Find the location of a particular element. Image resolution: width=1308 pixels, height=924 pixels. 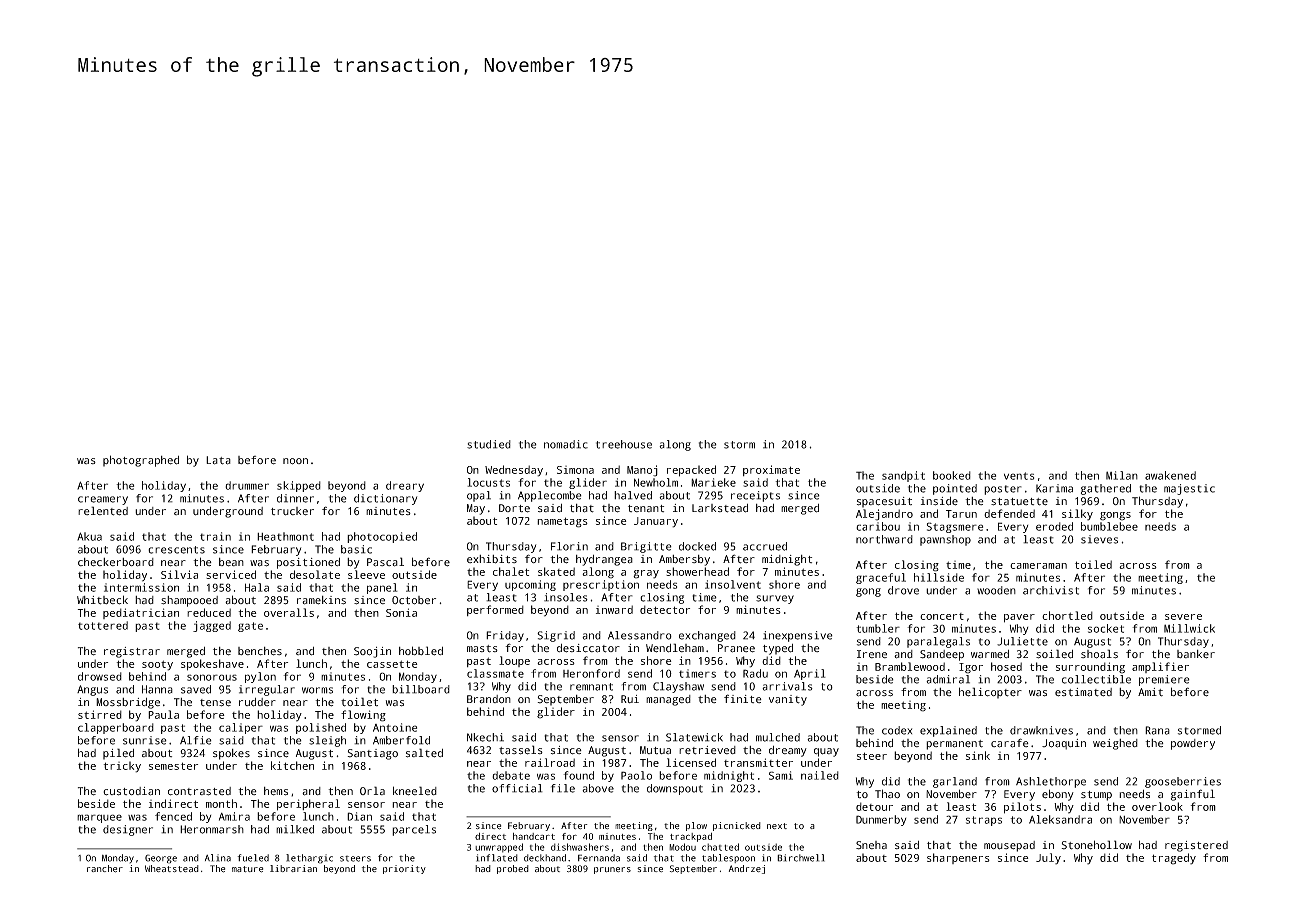

accrued is located at coordinates (765, 546).
